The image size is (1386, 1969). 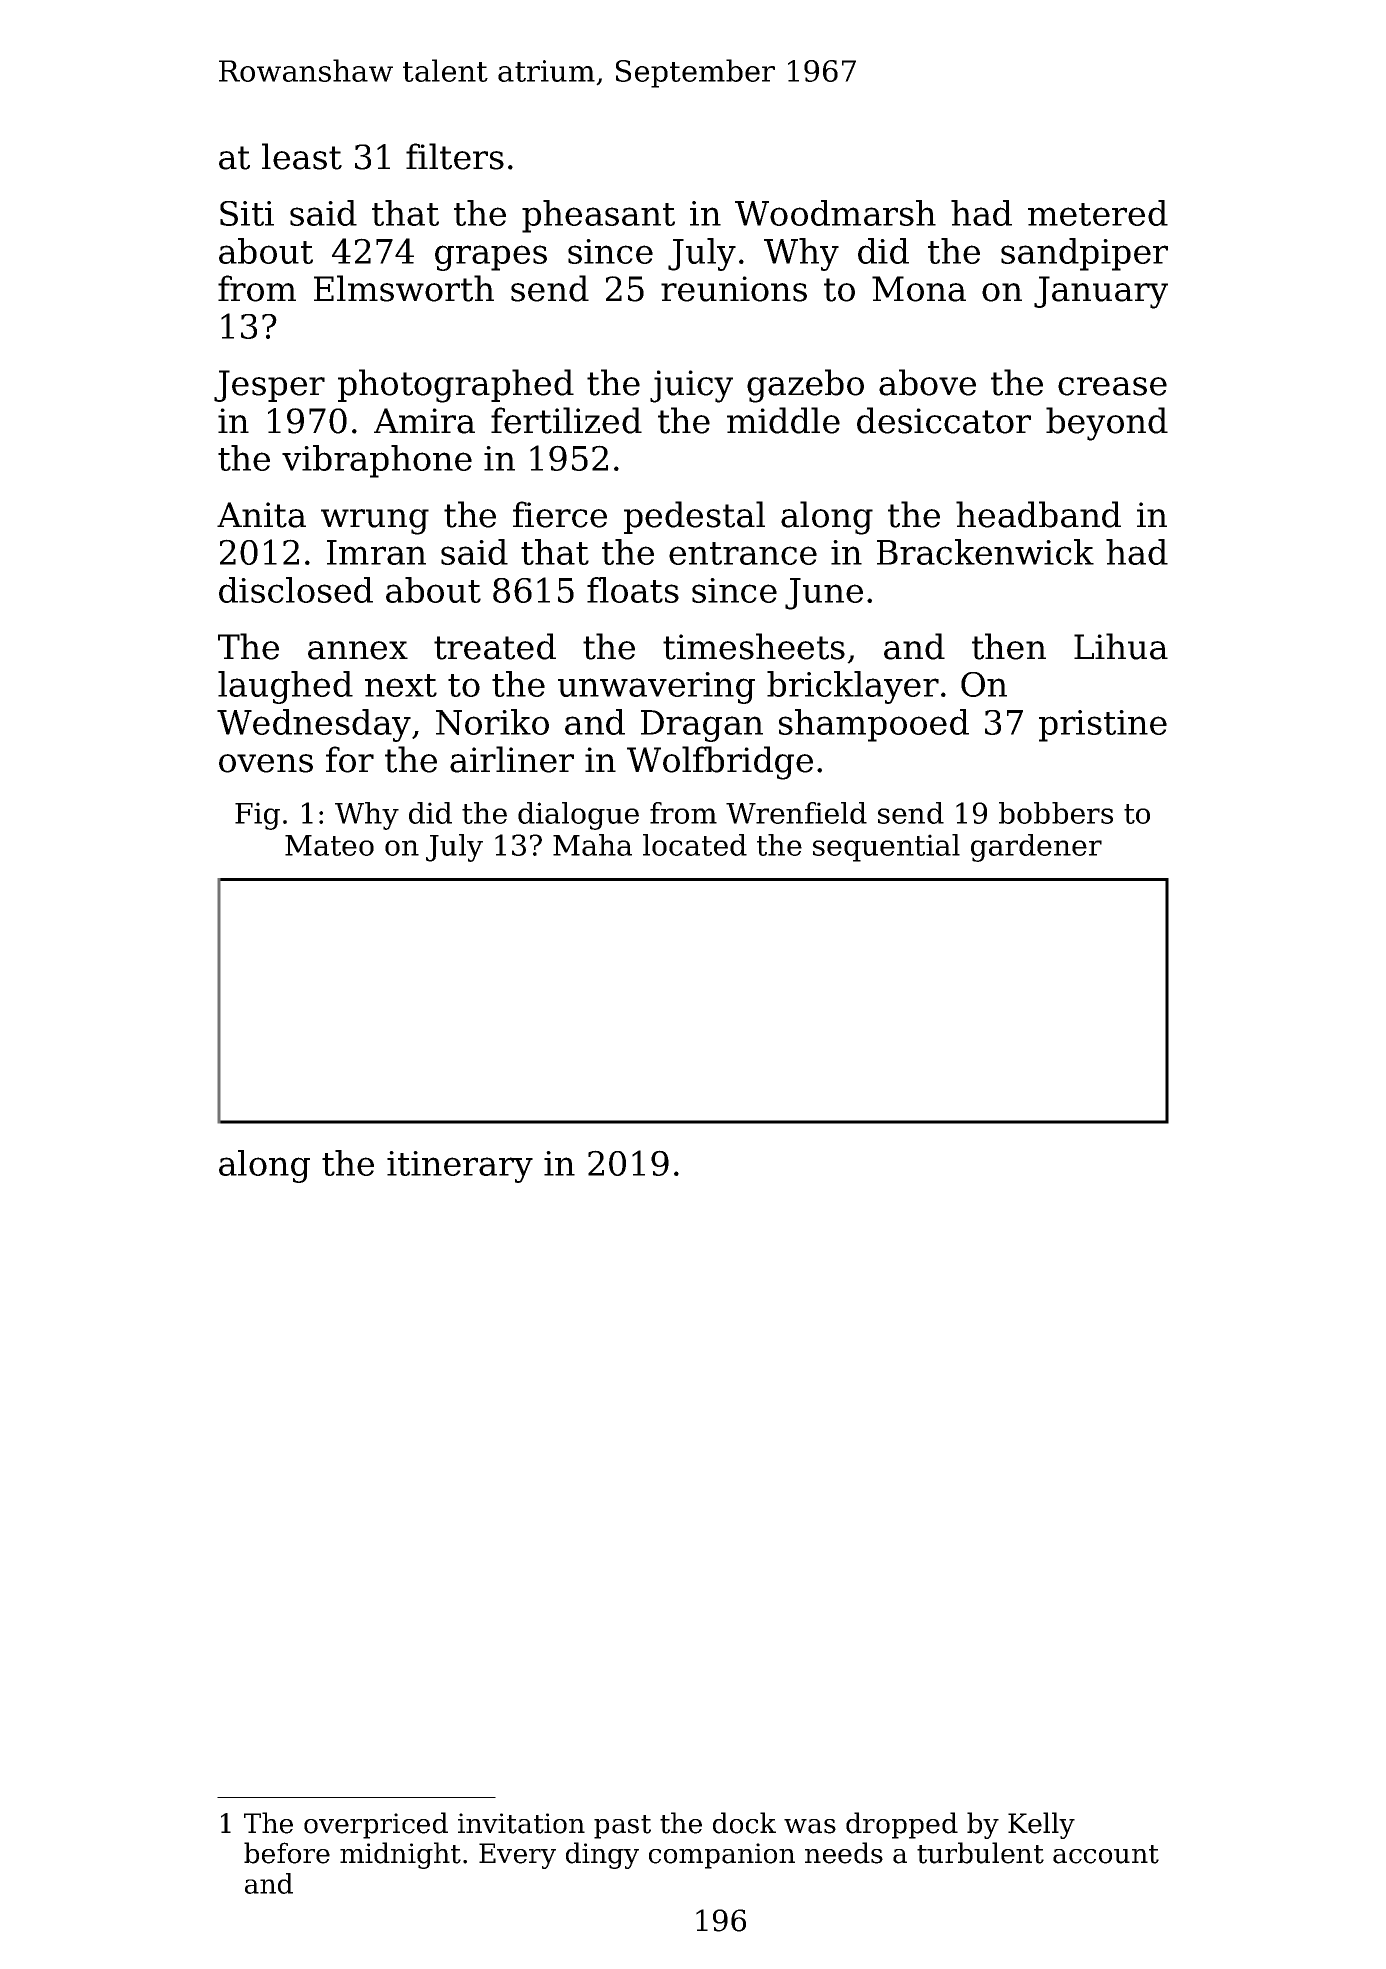 What do you see at coordinates (602, 1855) in the screenshot?
I see `dingy` at bounding box center [602, 1855].
